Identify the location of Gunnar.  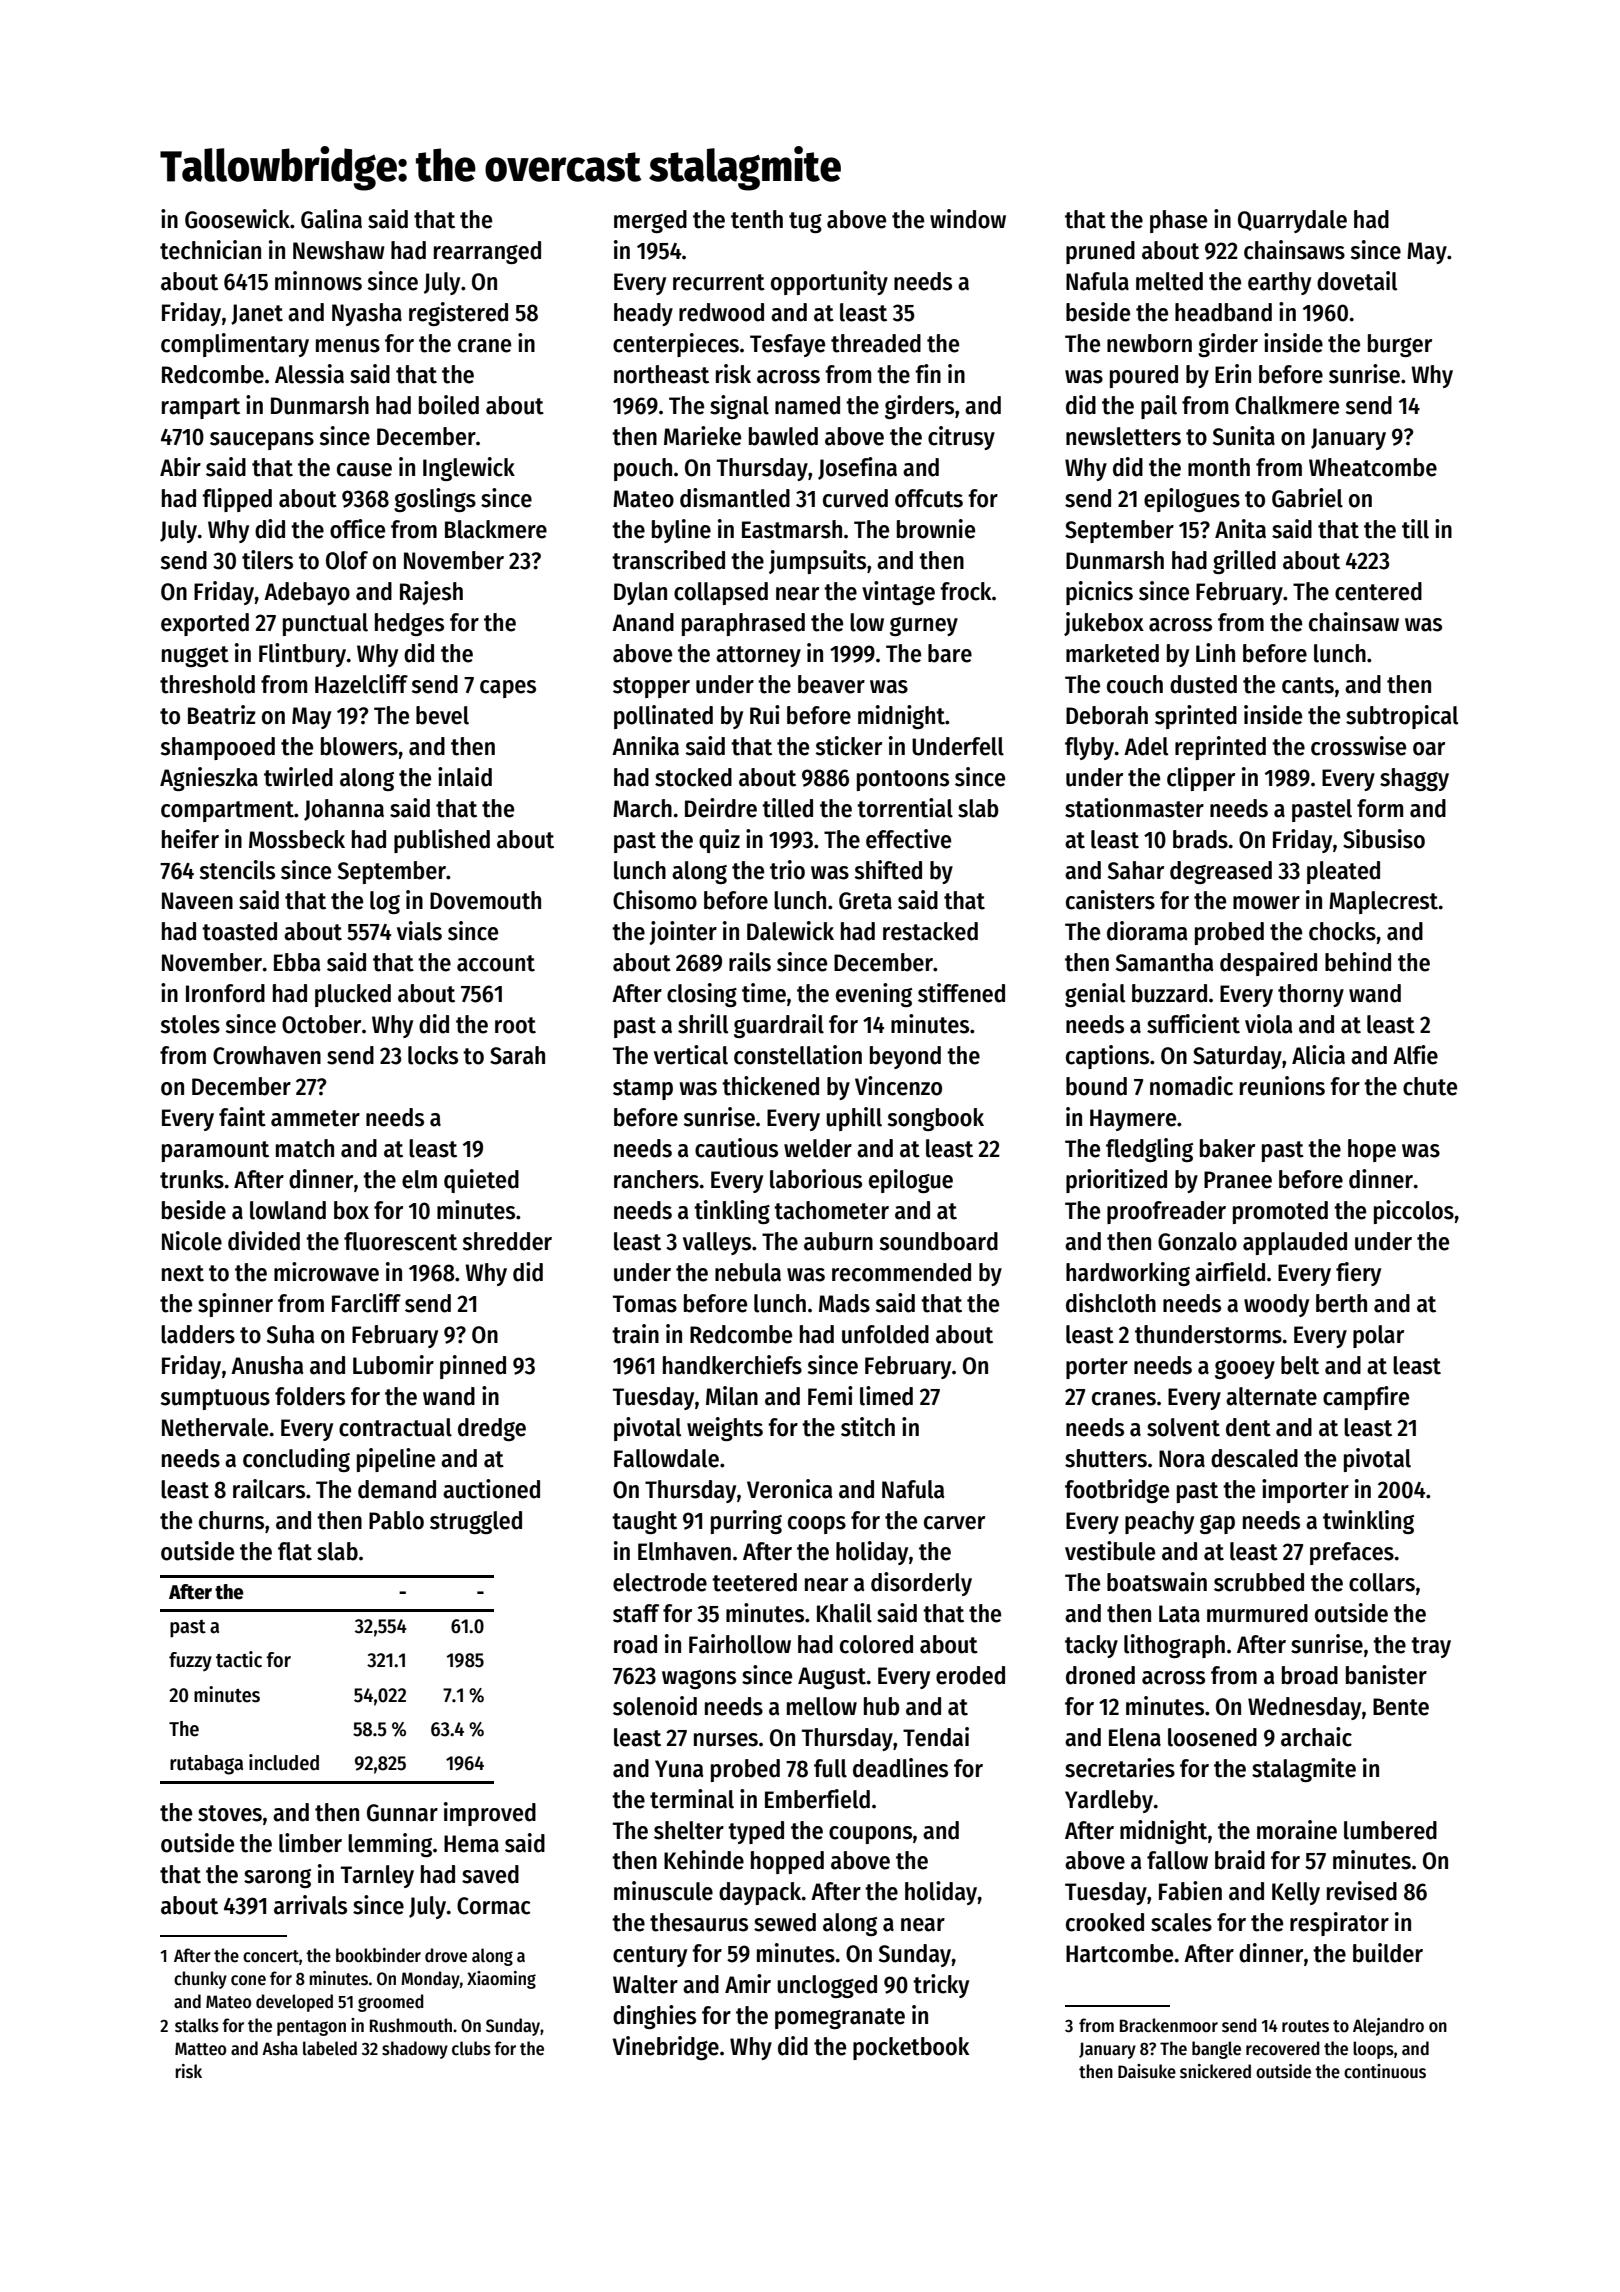
(402, 1813).
